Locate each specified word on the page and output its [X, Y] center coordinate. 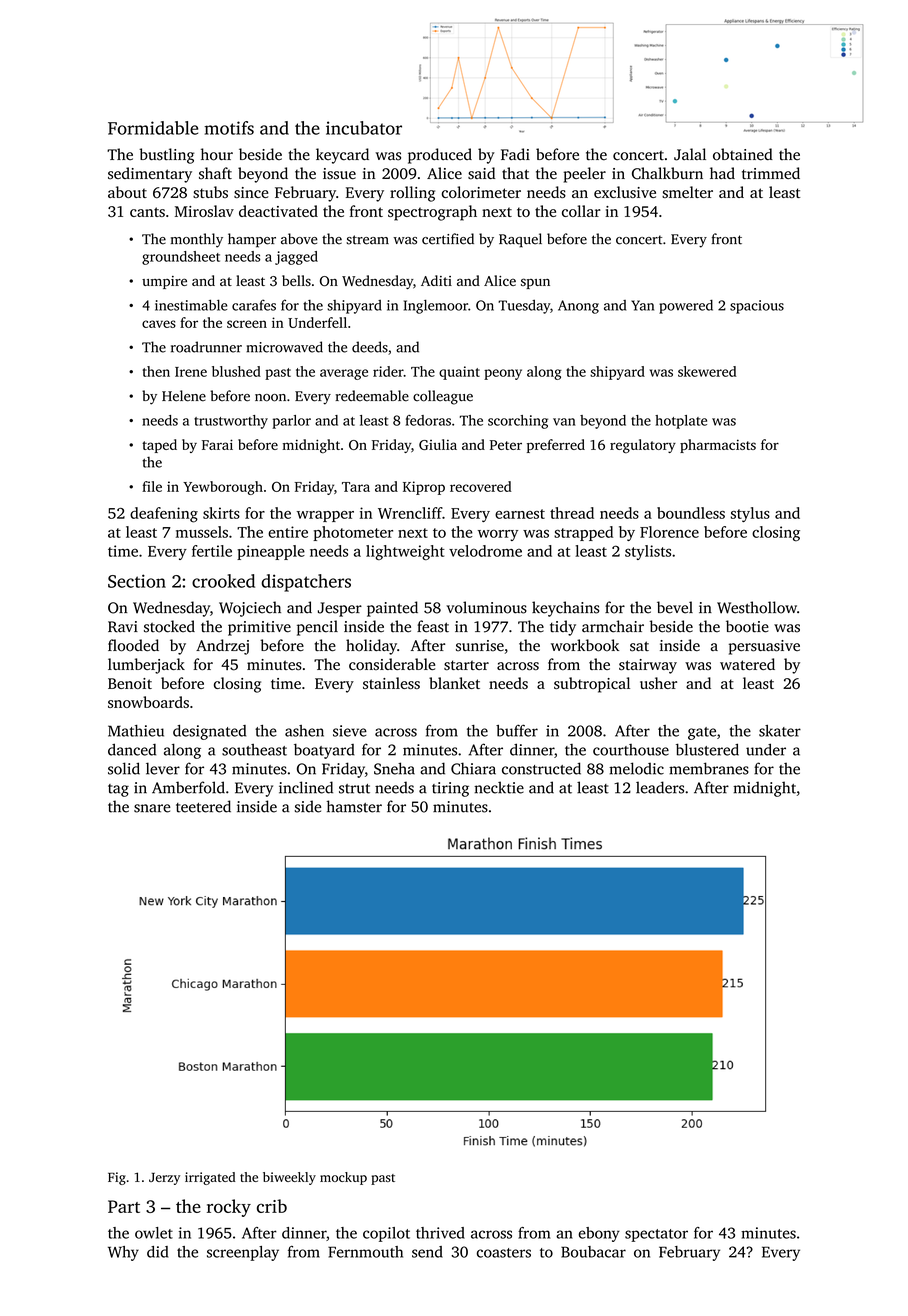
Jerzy [164, 1179]
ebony [599, 1234]
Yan [642, 305]
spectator [656, 1235]
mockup [343, 1178]
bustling [166, 156]
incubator [364, 128]
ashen [304, 731]
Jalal [690, 154]
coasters [504, 1253]
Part [124, 1206]
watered [747, 664]
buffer [517, 730]
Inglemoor [436, 307]
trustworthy [231, 422]
